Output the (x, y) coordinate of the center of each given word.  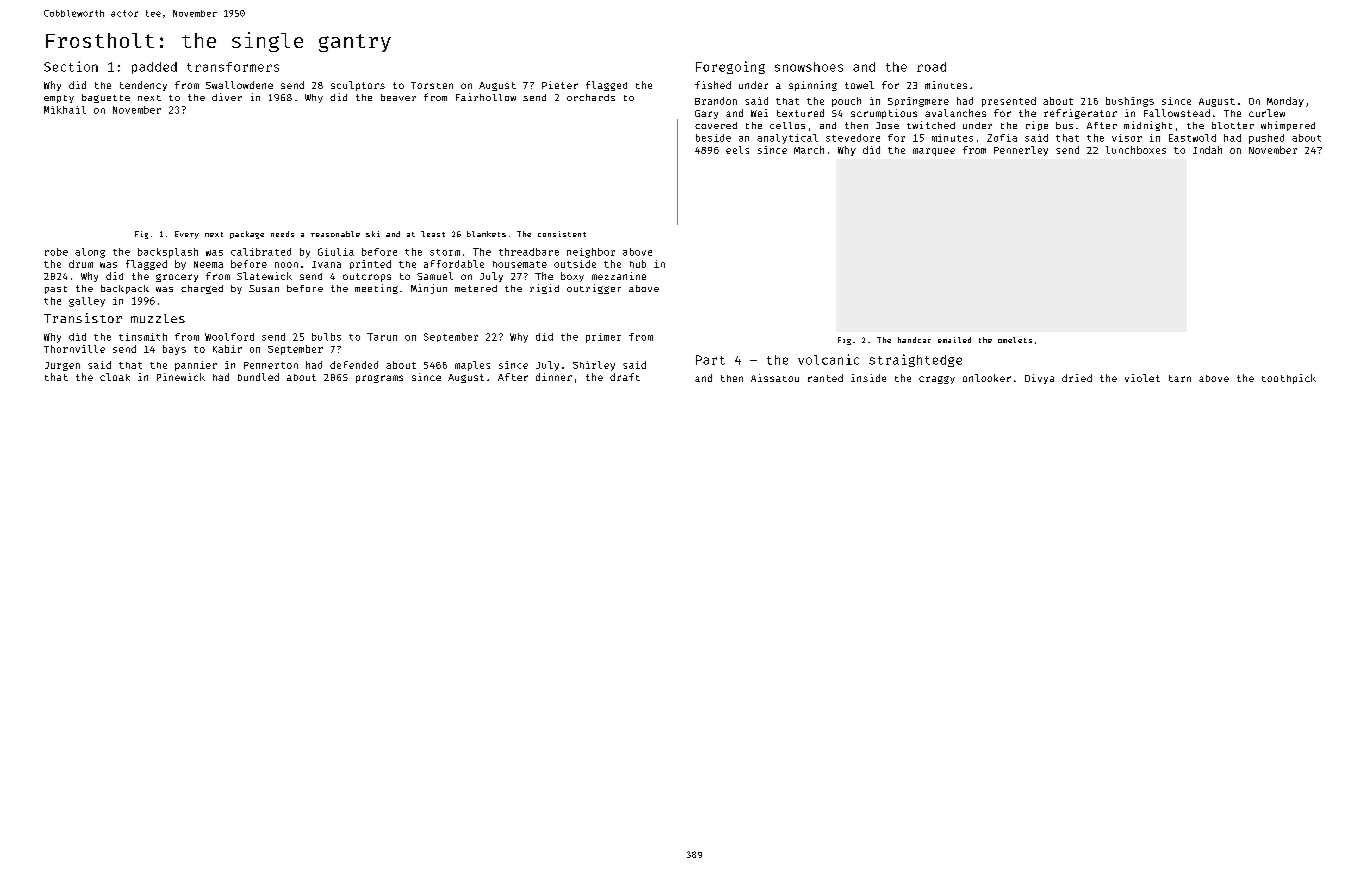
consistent (562, 234)
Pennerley (1021, 151)
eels (737, 150)
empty (59, 99)
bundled (258, 377)
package (247, 235)
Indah (1207, 150)
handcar (914, 340)
